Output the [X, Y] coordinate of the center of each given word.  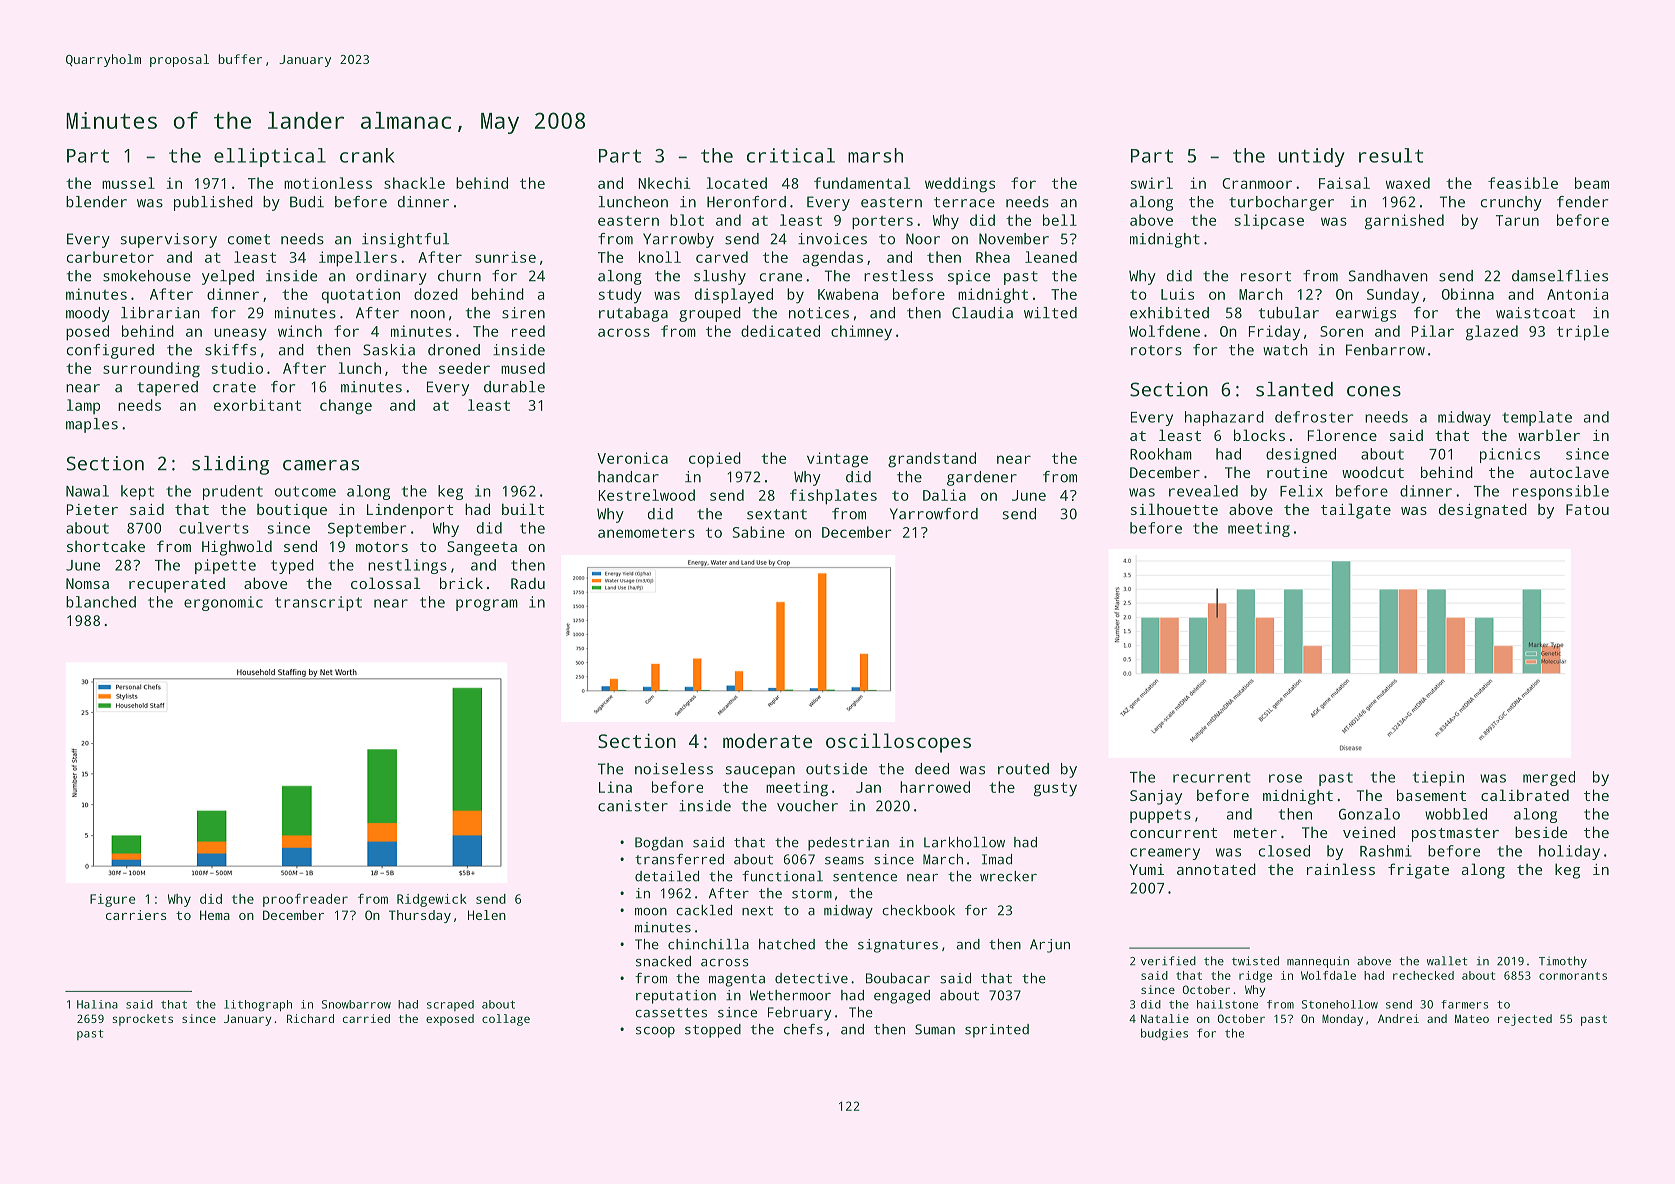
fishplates [833, 497]
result [1391, 155]
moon [651, 912]
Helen [487, 915]
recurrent [1211, 777]
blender [96, 202]
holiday [1569, 852]
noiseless [674, 769]
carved [722, 257]
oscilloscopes [898, 743]
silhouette [1174, 509]
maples [92, 425]
